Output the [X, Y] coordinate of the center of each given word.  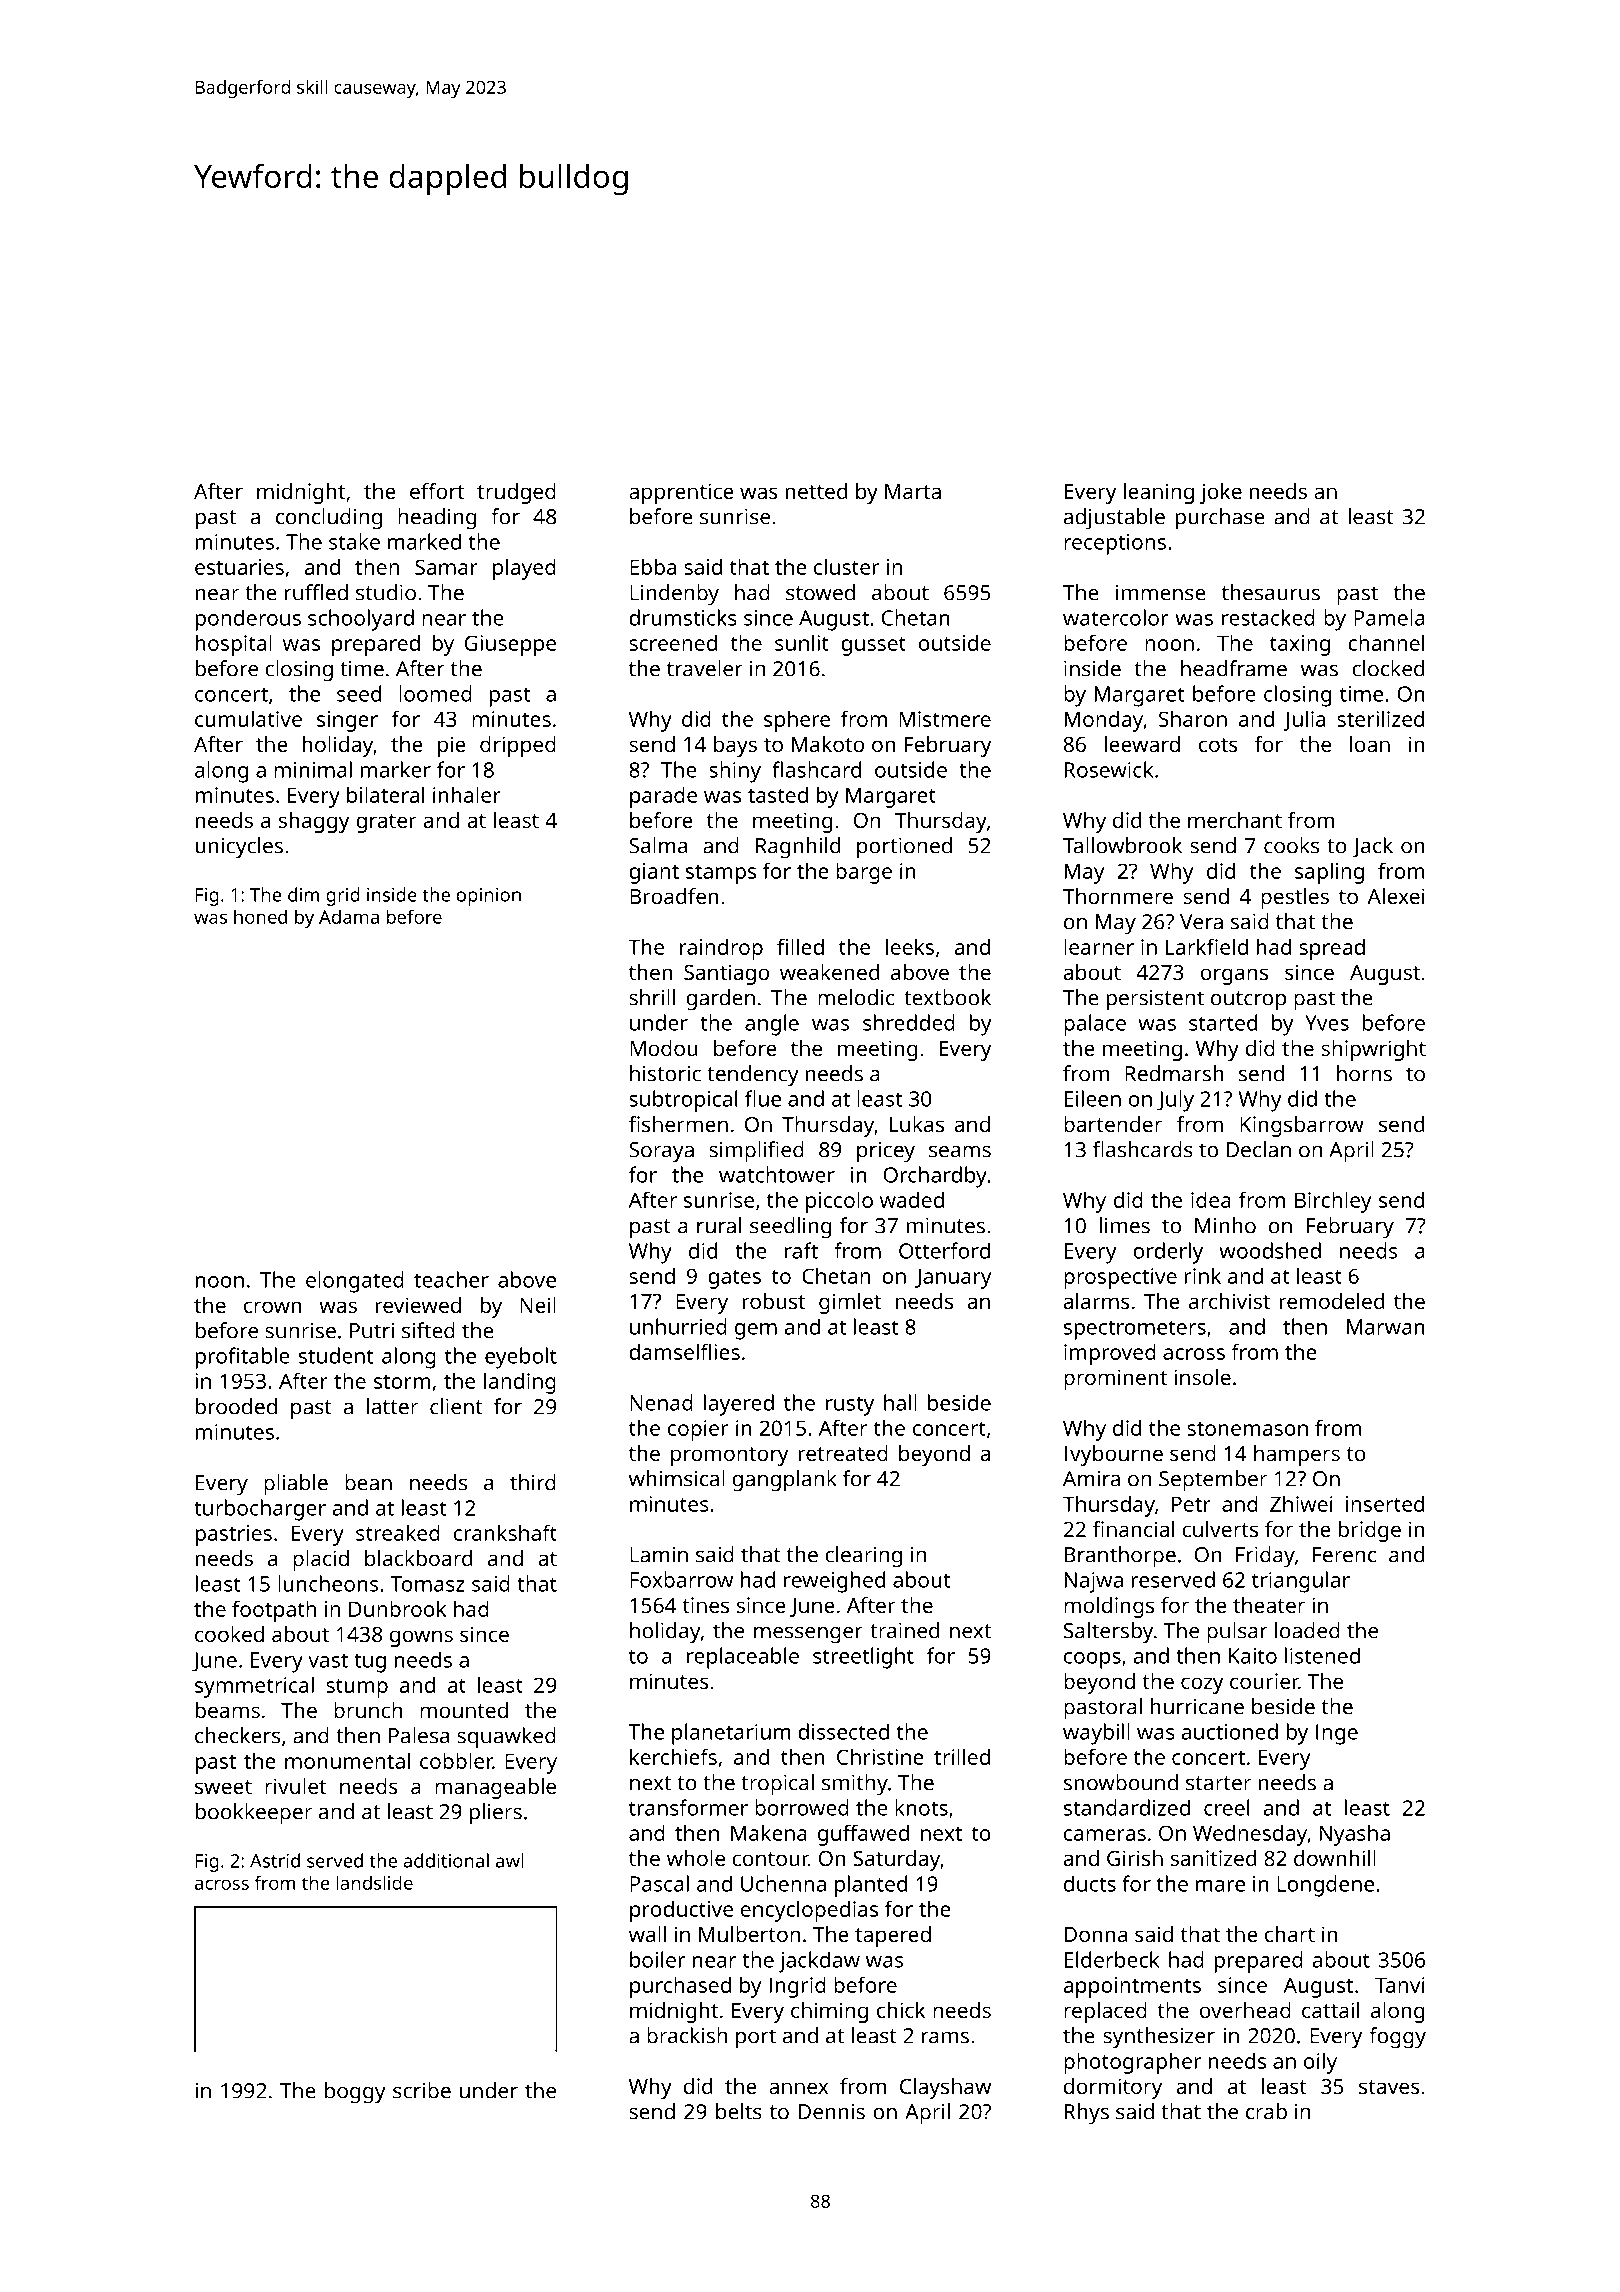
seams [960, 1152]
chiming [829, 2012]
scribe [422, 2090]
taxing [1300, 645]
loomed [435, 693]
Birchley [1333, 1202]
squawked [506, 1738]
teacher [451, 1279]
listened [1322, 1655]
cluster [846, 566]
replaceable [743, 1658]
